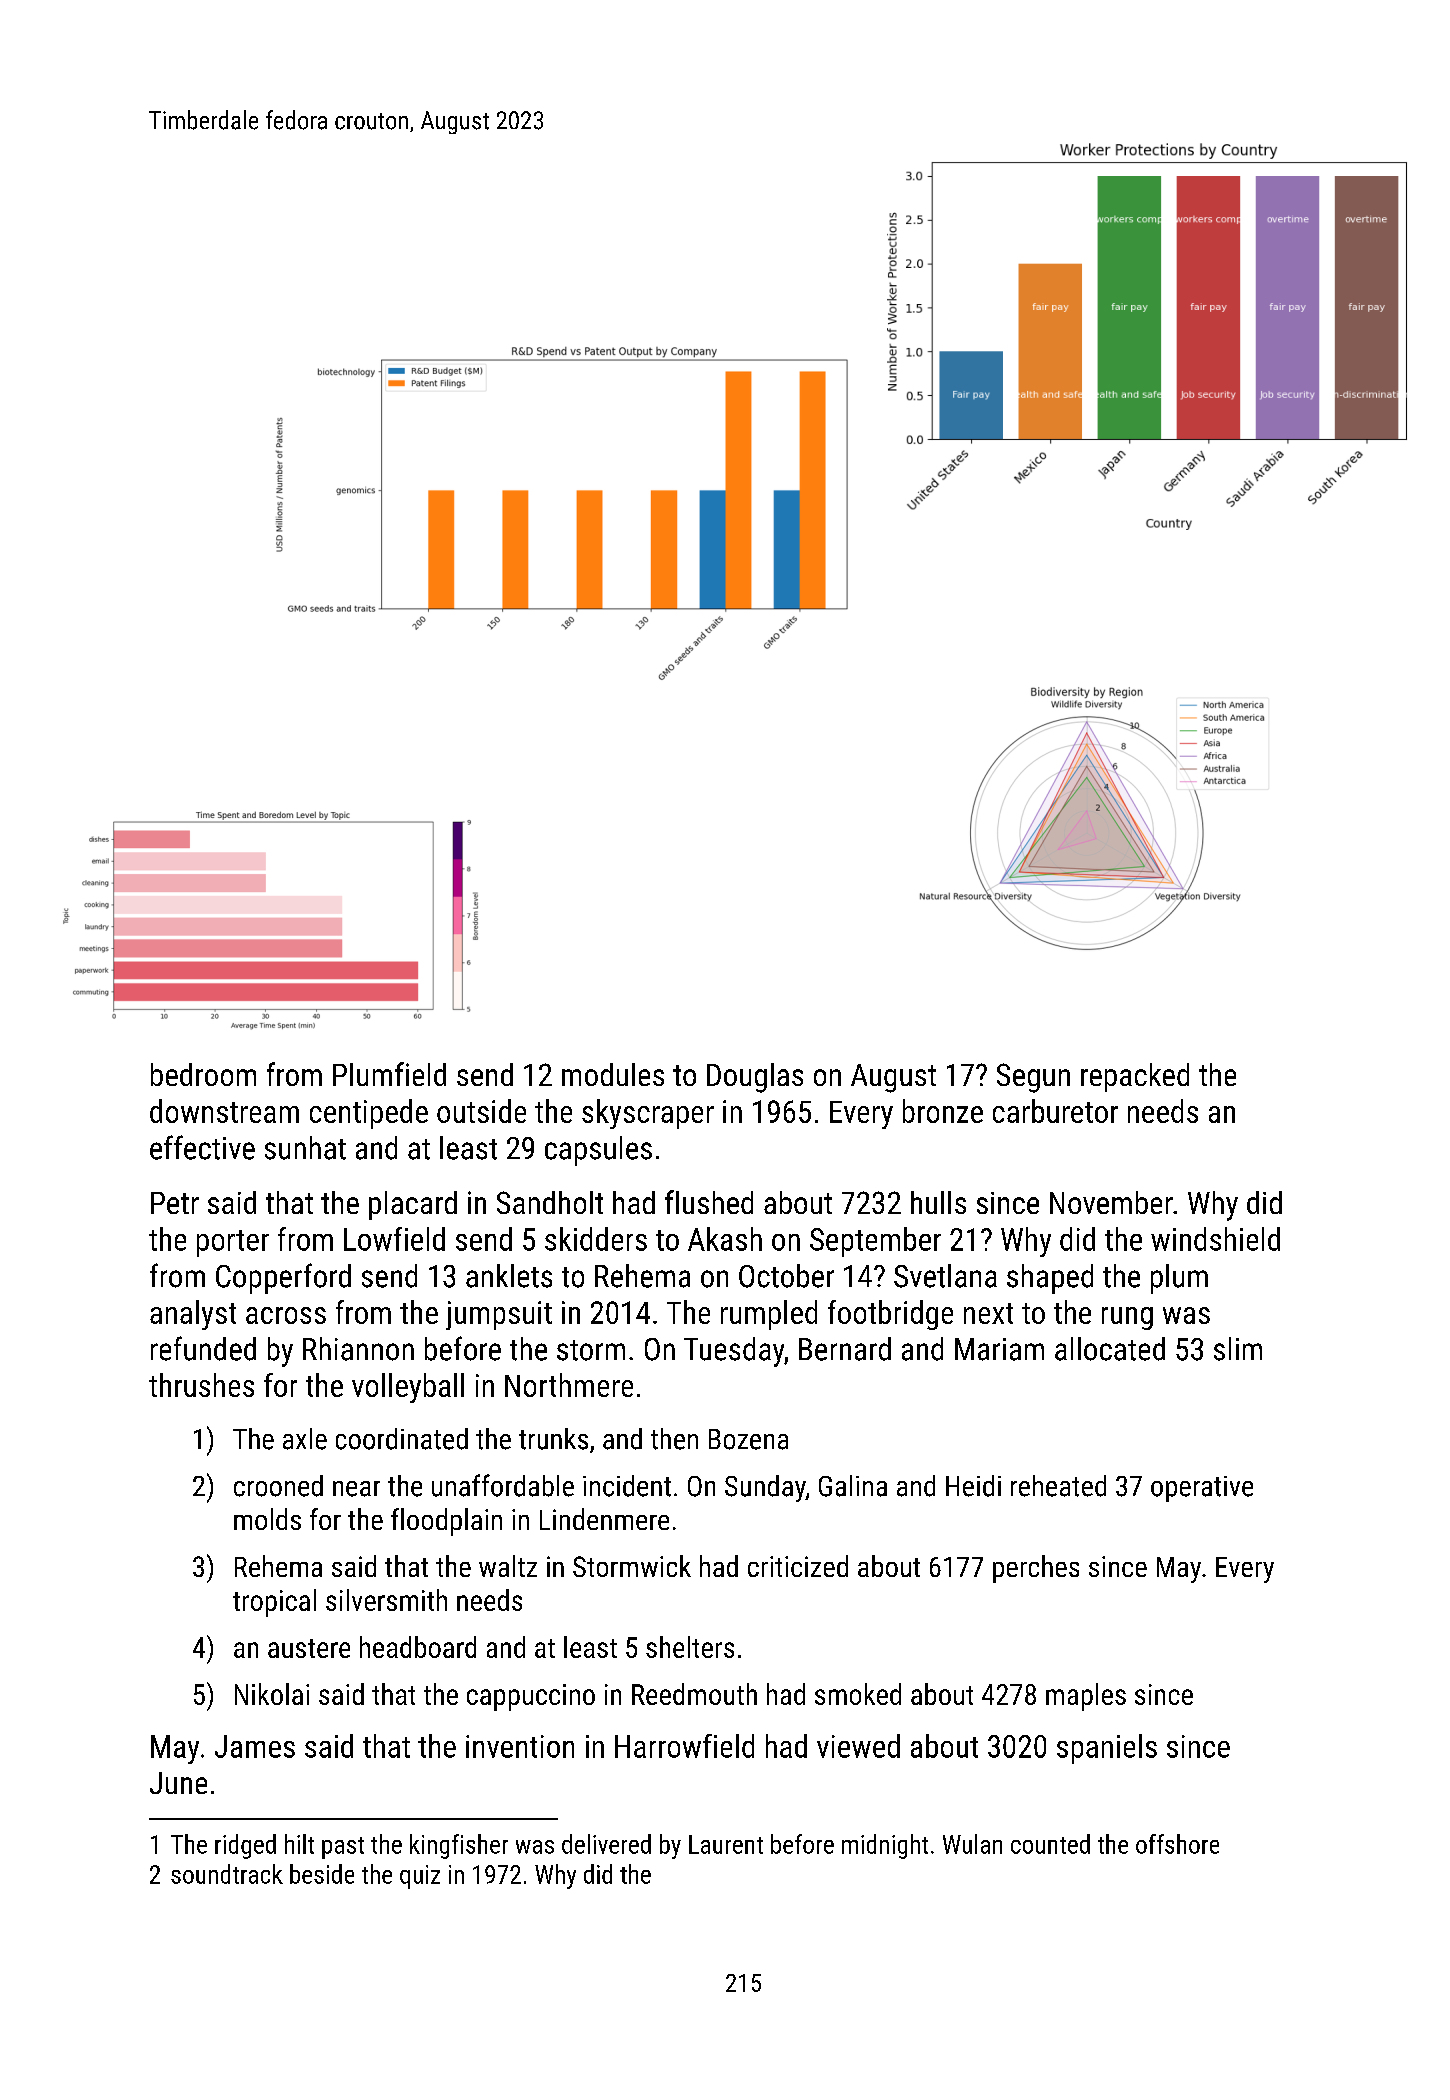  Describe the element at coordinates (255, 1746) in the screenshot. I see `James` at that location.
